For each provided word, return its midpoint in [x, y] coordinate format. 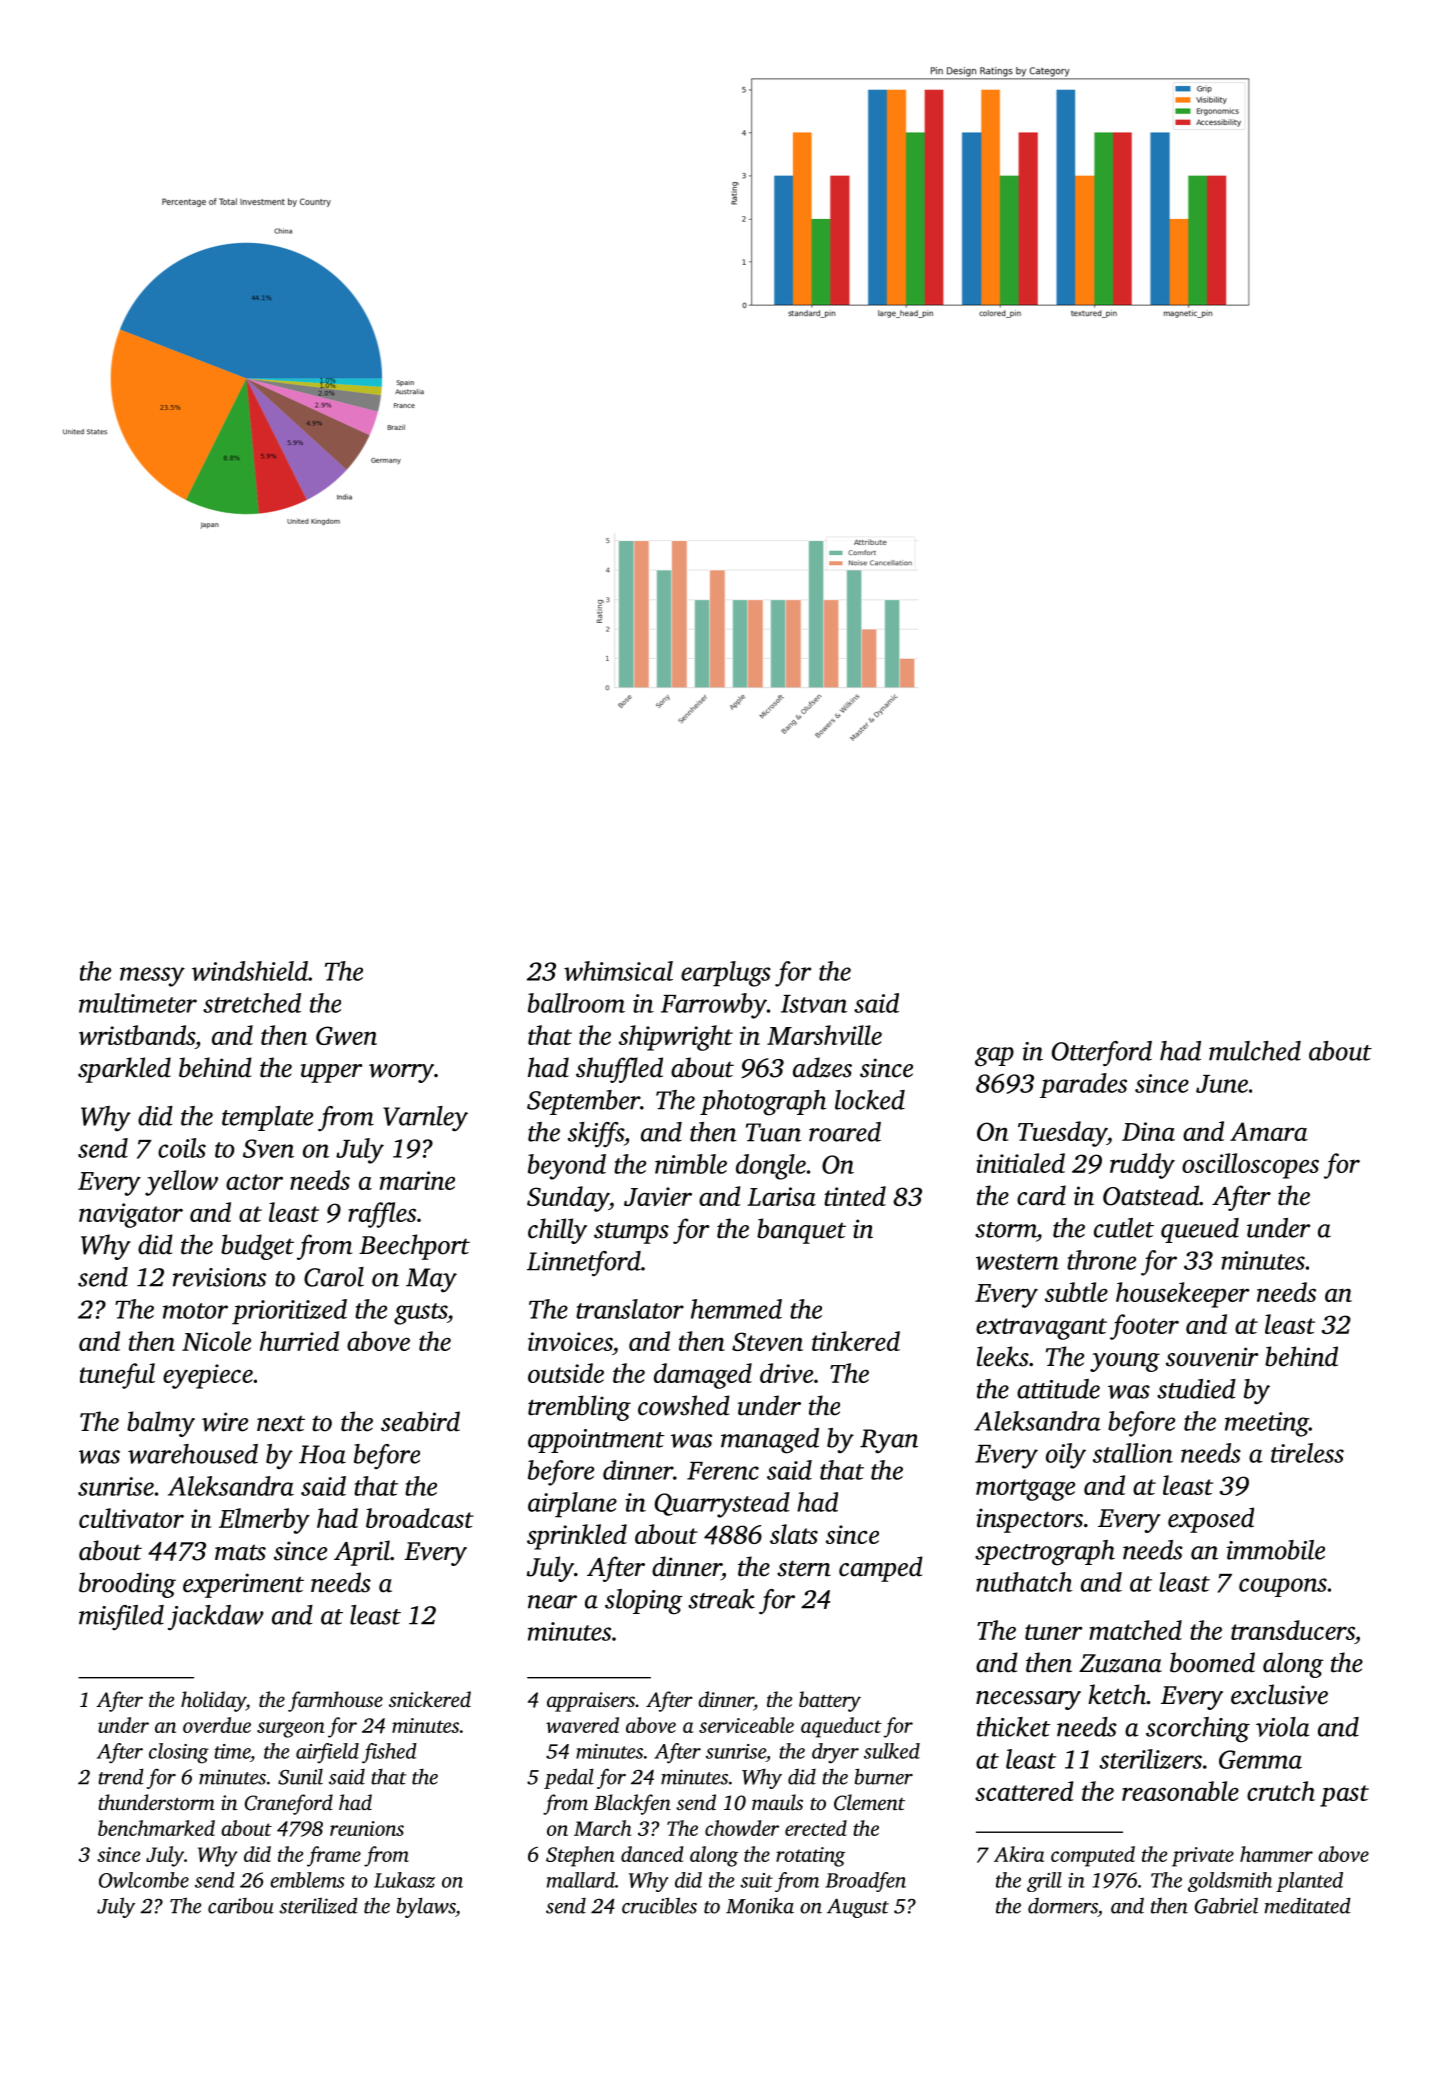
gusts [420, 1314]
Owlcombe [144, 1880]
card [1041, 1195]
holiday [213, 1701]
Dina [1148, 1131]
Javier [658, 1196]
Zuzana [1120, 1663]
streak [721, 1599]
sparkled [124, 1070]
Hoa [322, 1454]
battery [830, 1701]
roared [845, 1132]
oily [1066, 1456]
